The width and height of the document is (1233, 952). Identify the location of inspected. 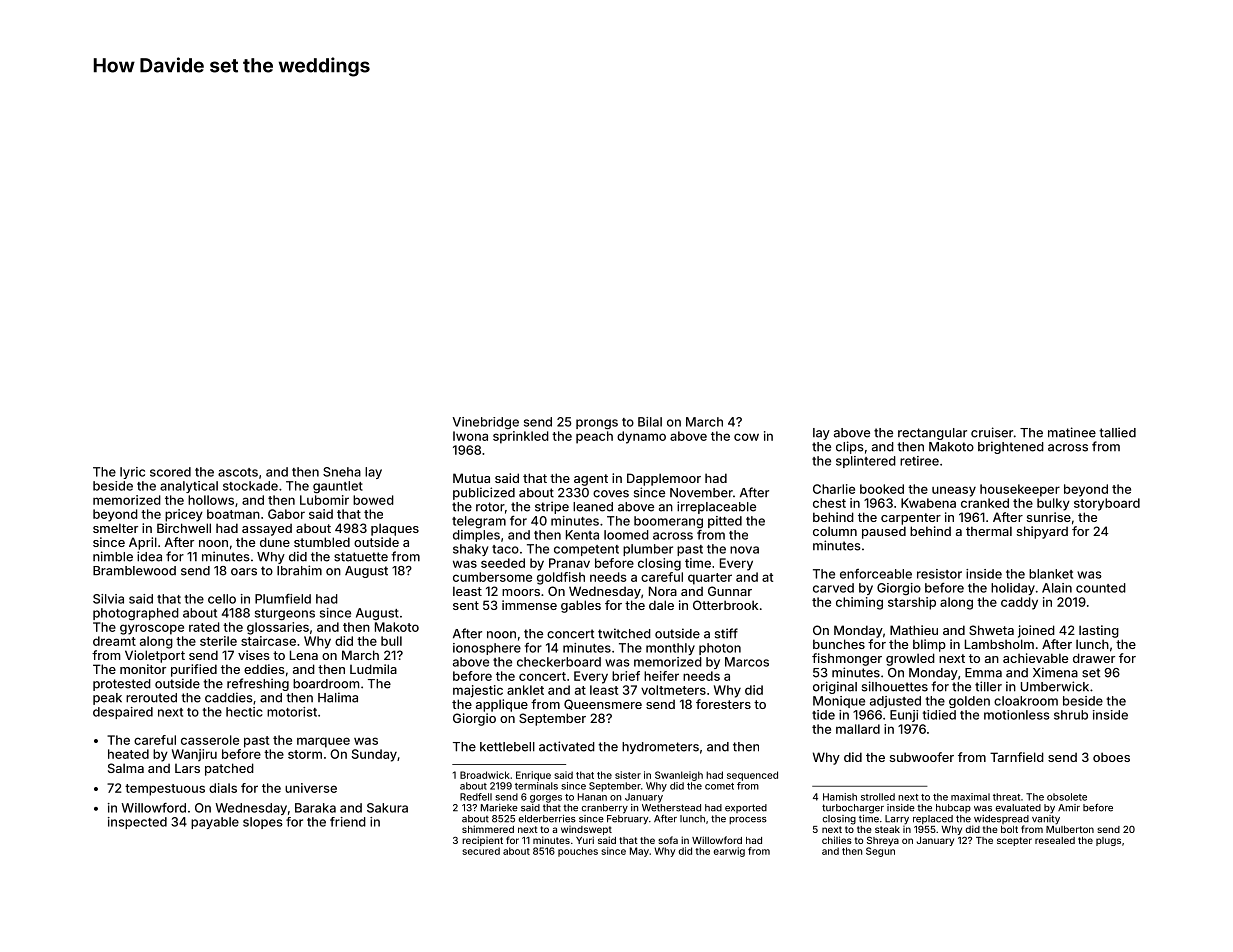
(137, 823).
